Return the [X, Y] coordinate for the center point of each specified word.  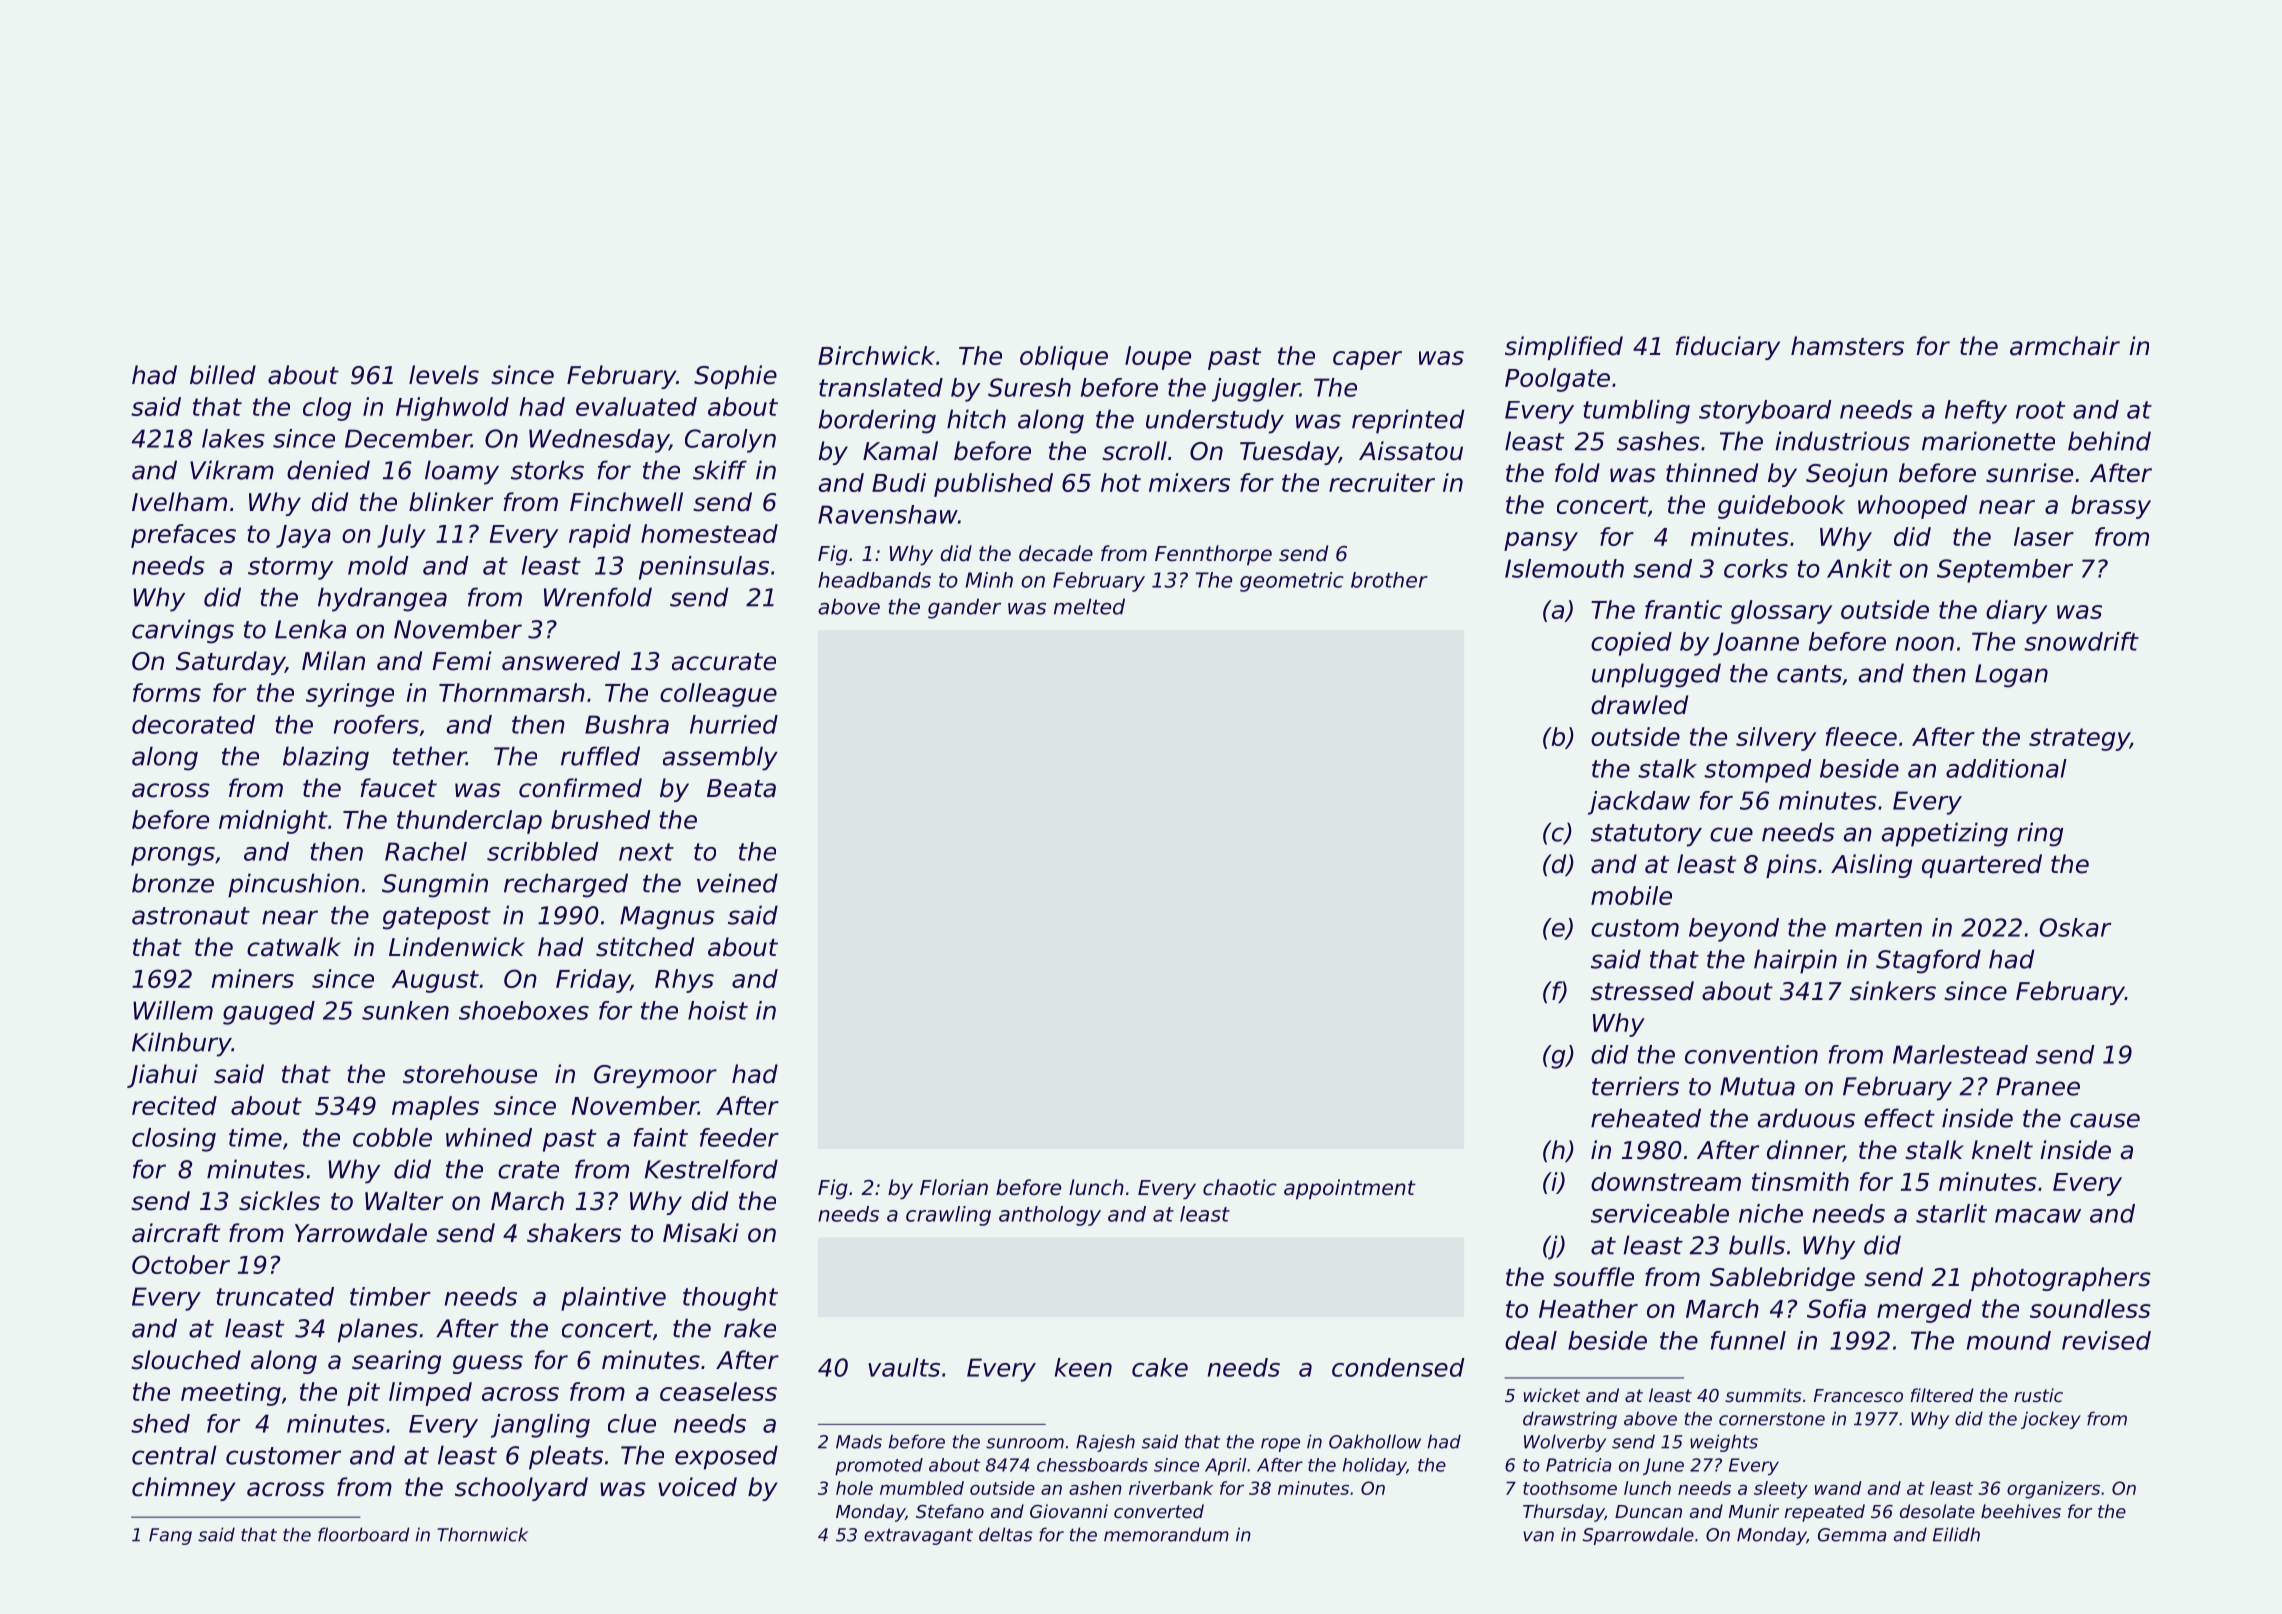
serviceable [1660, 1213]
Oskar [2075, 927]
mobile [1631, 895]
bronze [173, 883]
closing [174, 1140]
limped [430, 1394]
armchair [2065, 346]
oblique [1064, 358]
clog [327, 409]
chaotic [1240, 1187]
